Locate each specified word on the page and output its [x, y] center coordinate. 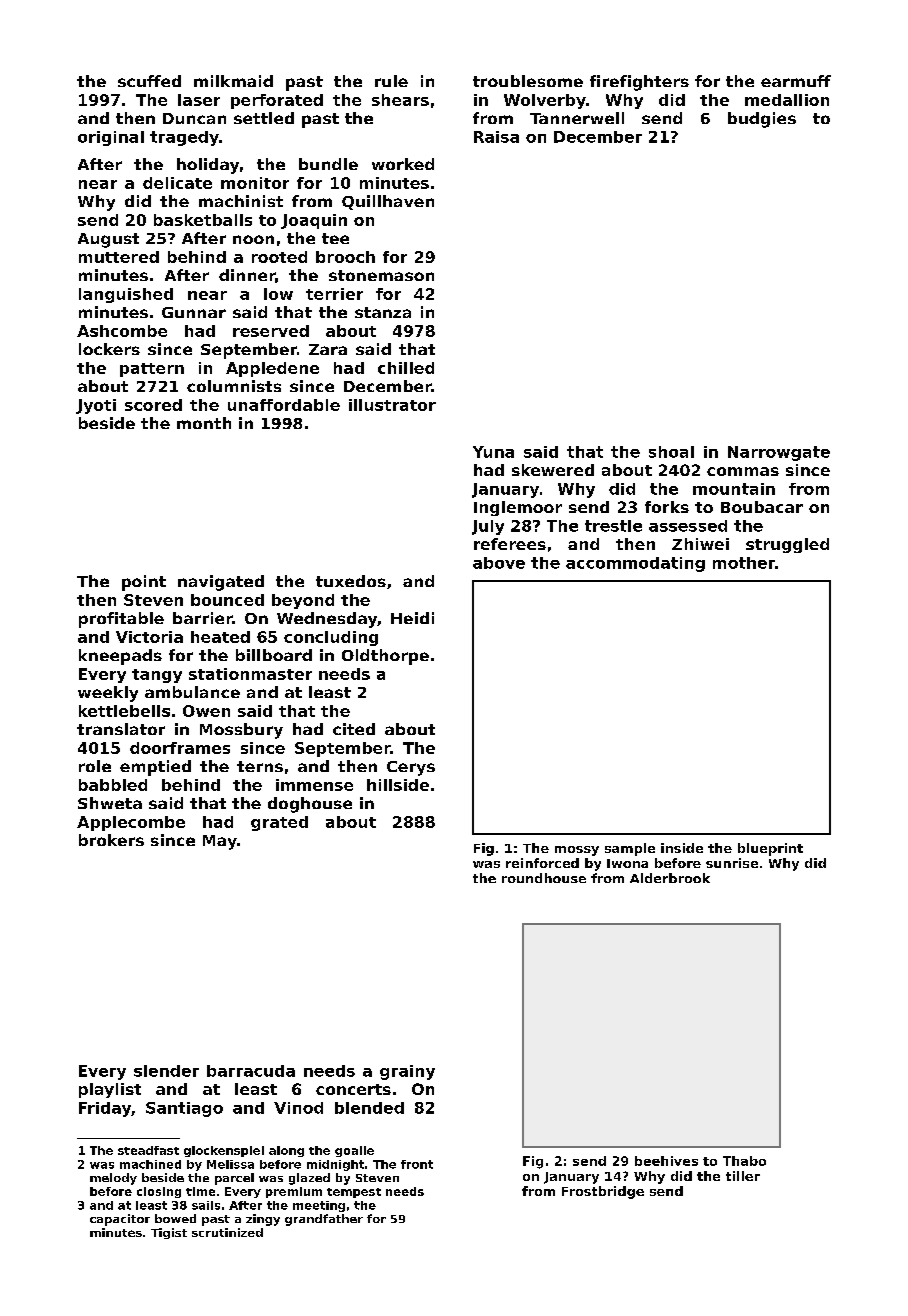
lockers [109, 349]
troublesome [528, 81]
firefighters [639, 83]
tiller [743, 1176]
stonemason [381, 275]
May [220, 842]
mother [744, 563]
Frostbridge [603, 1192]
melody [113, 1179]
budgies [762, 120]
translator [121, 729]
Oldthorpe [385, 657]
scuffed [149, 81]
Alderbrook [670, 878]
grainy [407, 1072]
